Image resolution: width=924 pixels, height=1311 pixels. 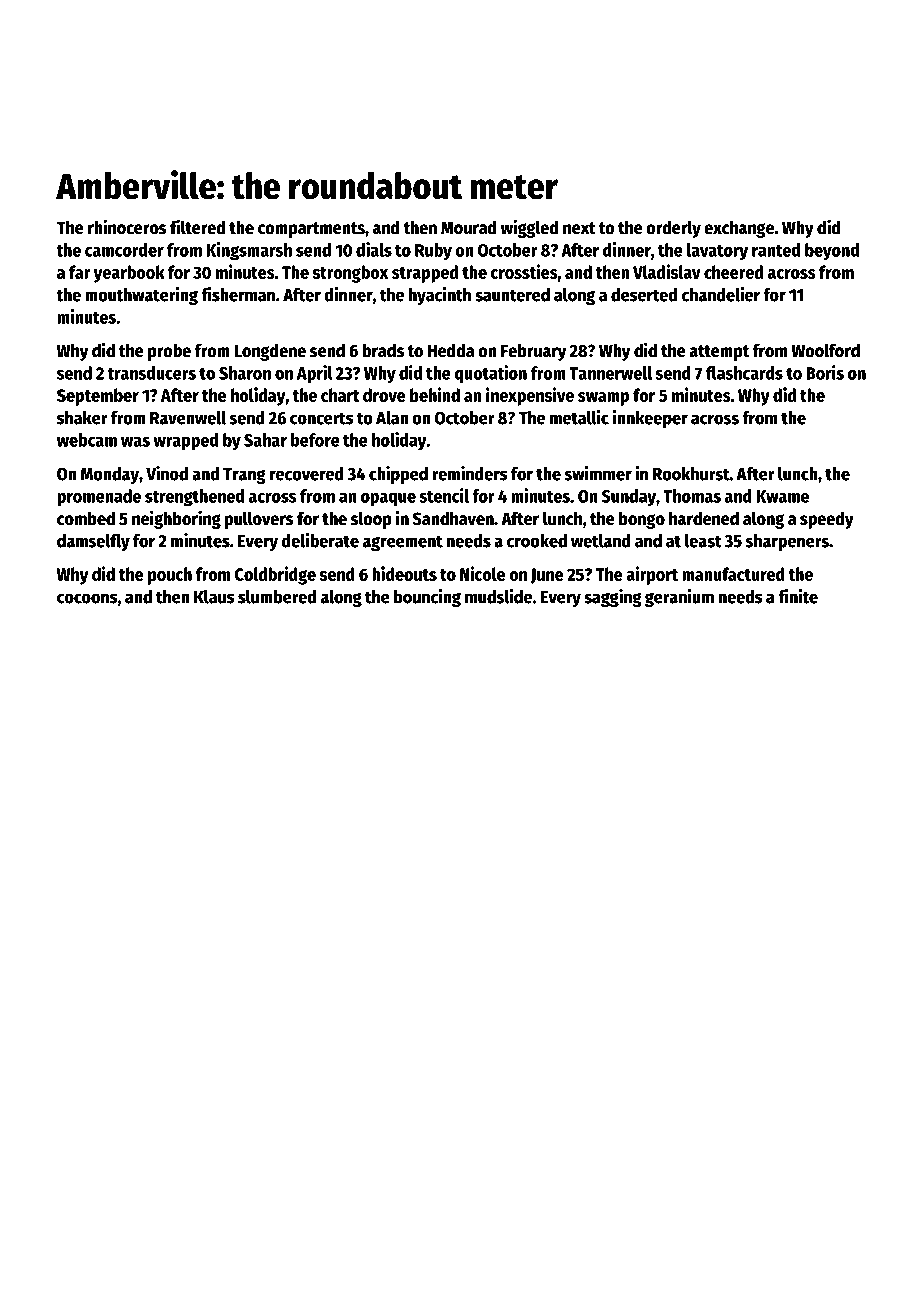 What do you see at coordinates (214, 597) in the page?
I see `Klaus` at bounding box center [214, 597].
